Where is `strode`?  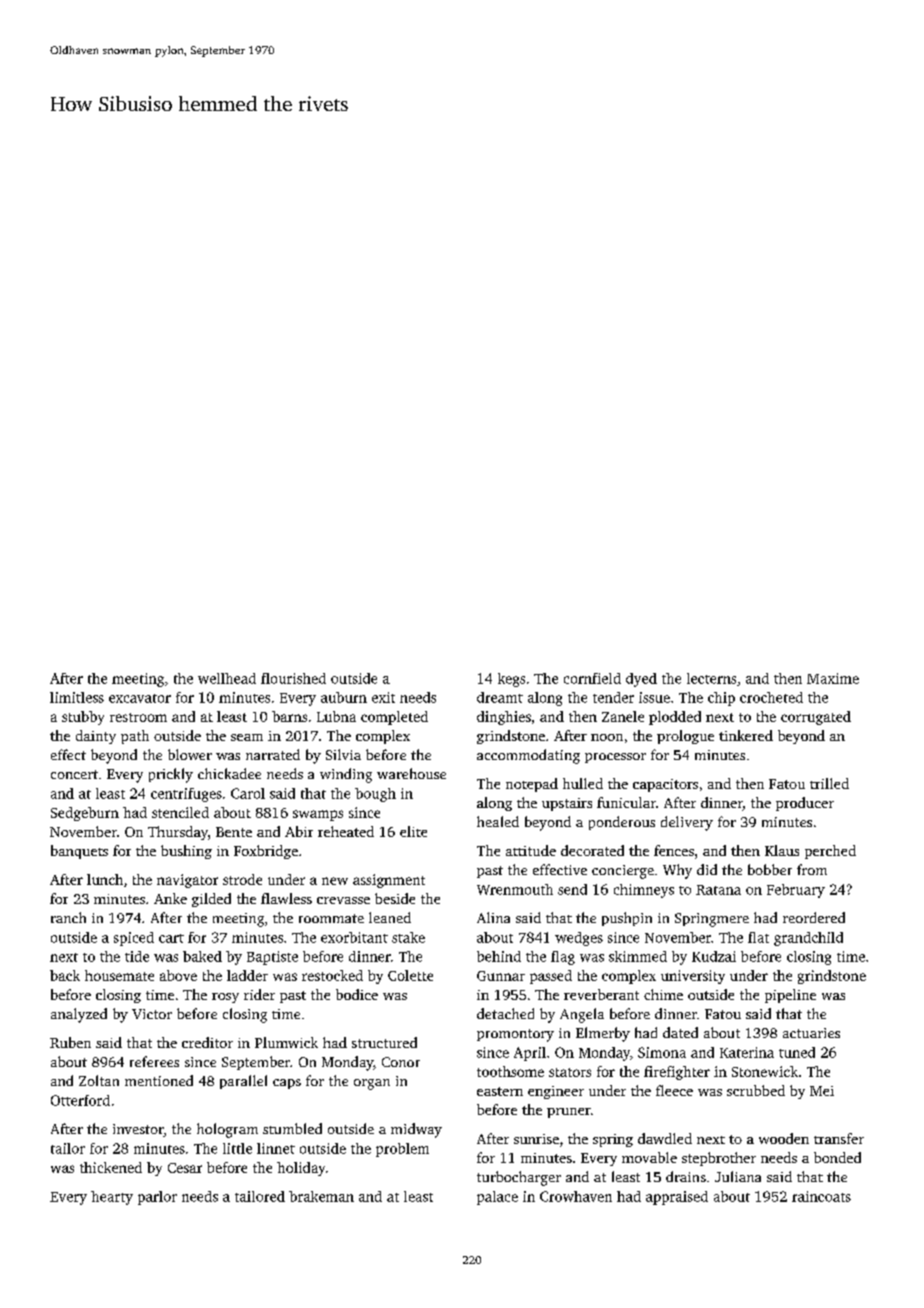
strode is located at coordinates (242, 879).
